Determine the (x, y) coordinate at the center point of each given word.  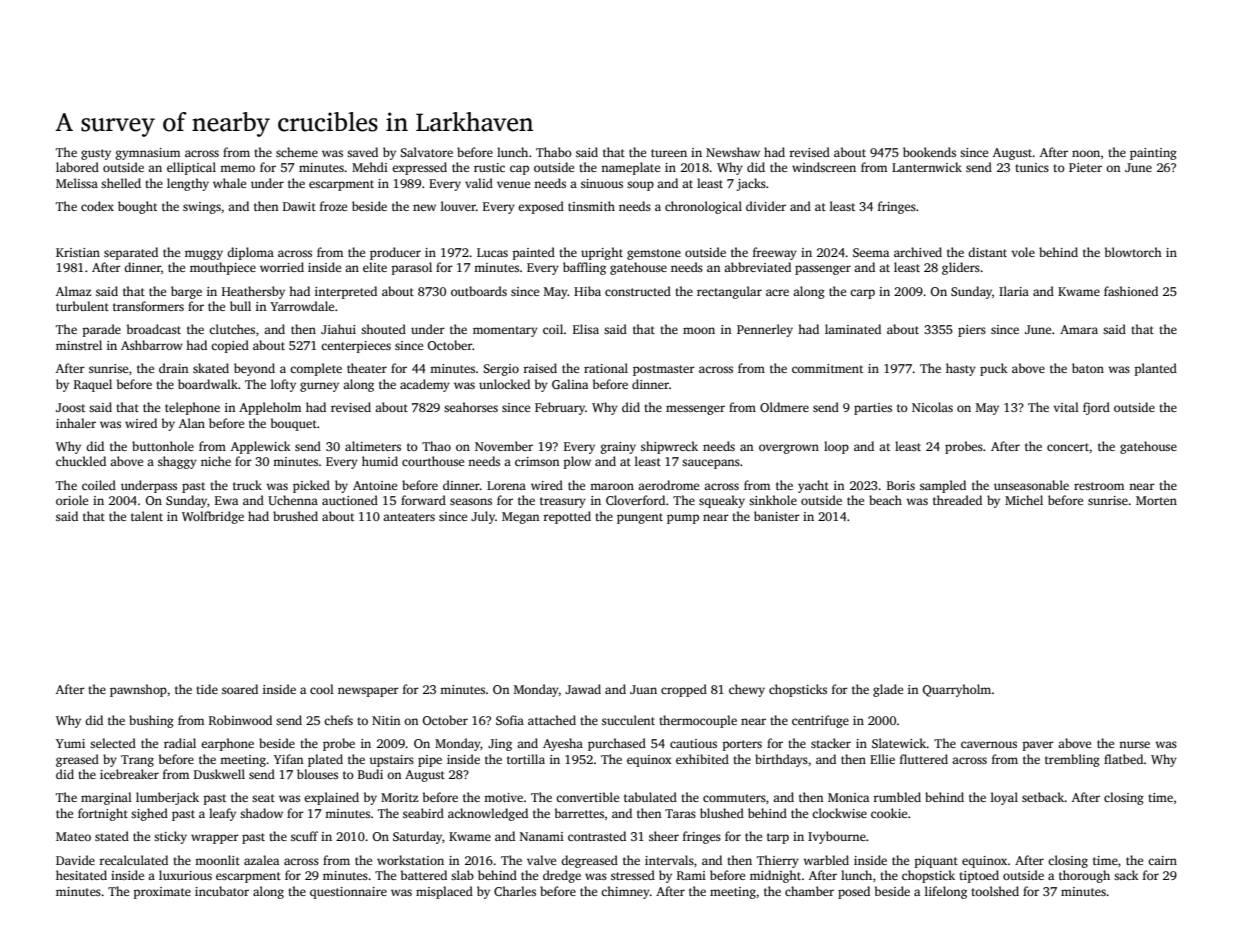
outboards (479, 291)
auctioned (350, 500)
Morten (1156, 500)
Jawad (583, 689)
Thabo (554, 152)
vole (1023, 252)
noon (1086, 153)
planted (1155, 369)
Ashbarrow (152, 345)
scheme (297, 152)
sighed (149, 814)
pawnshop (138, 690)
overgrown (789, 449)
